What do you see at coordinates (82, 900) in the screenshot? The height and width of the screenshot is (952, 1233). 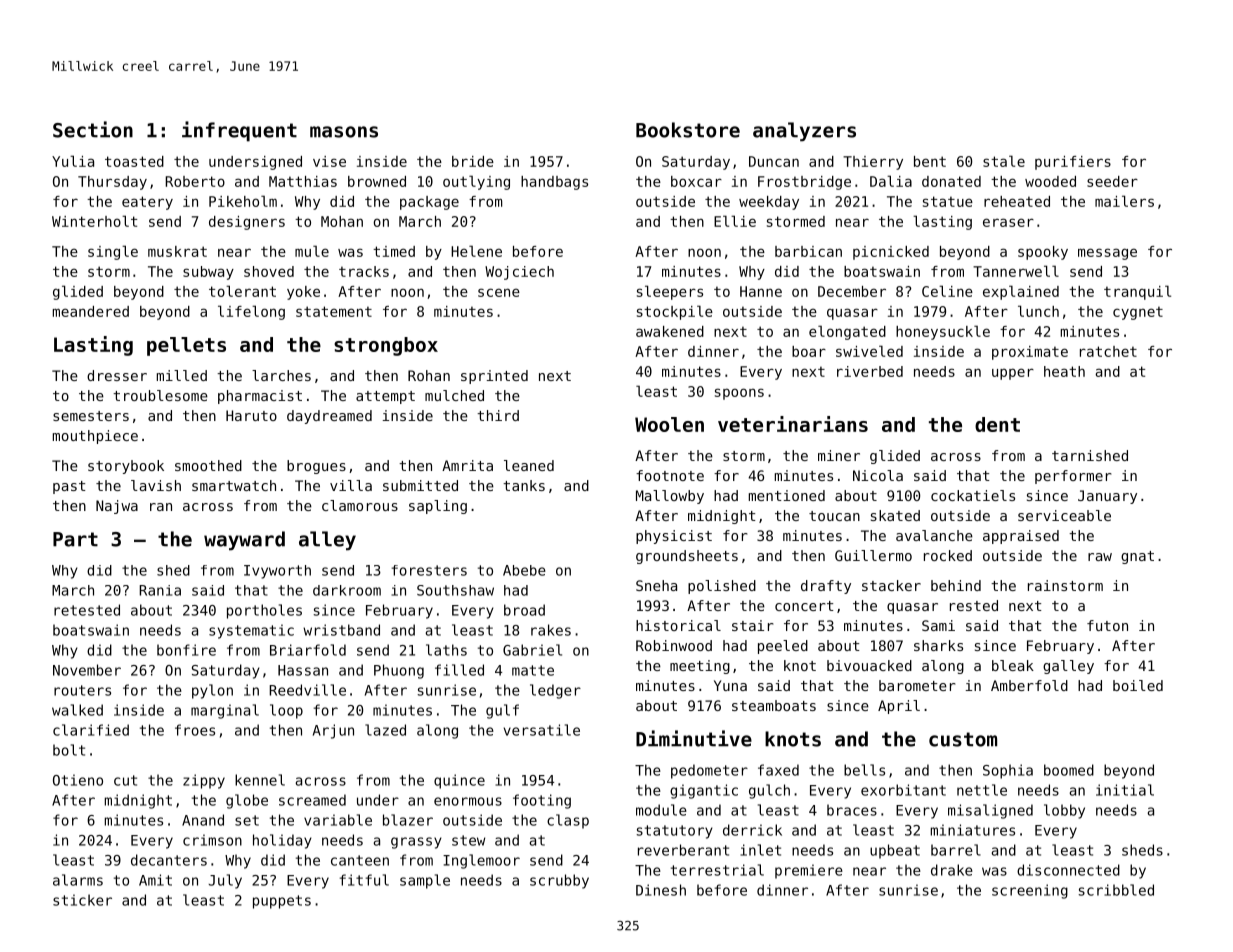 I see `sticker` at bounding box center [82, 900].
